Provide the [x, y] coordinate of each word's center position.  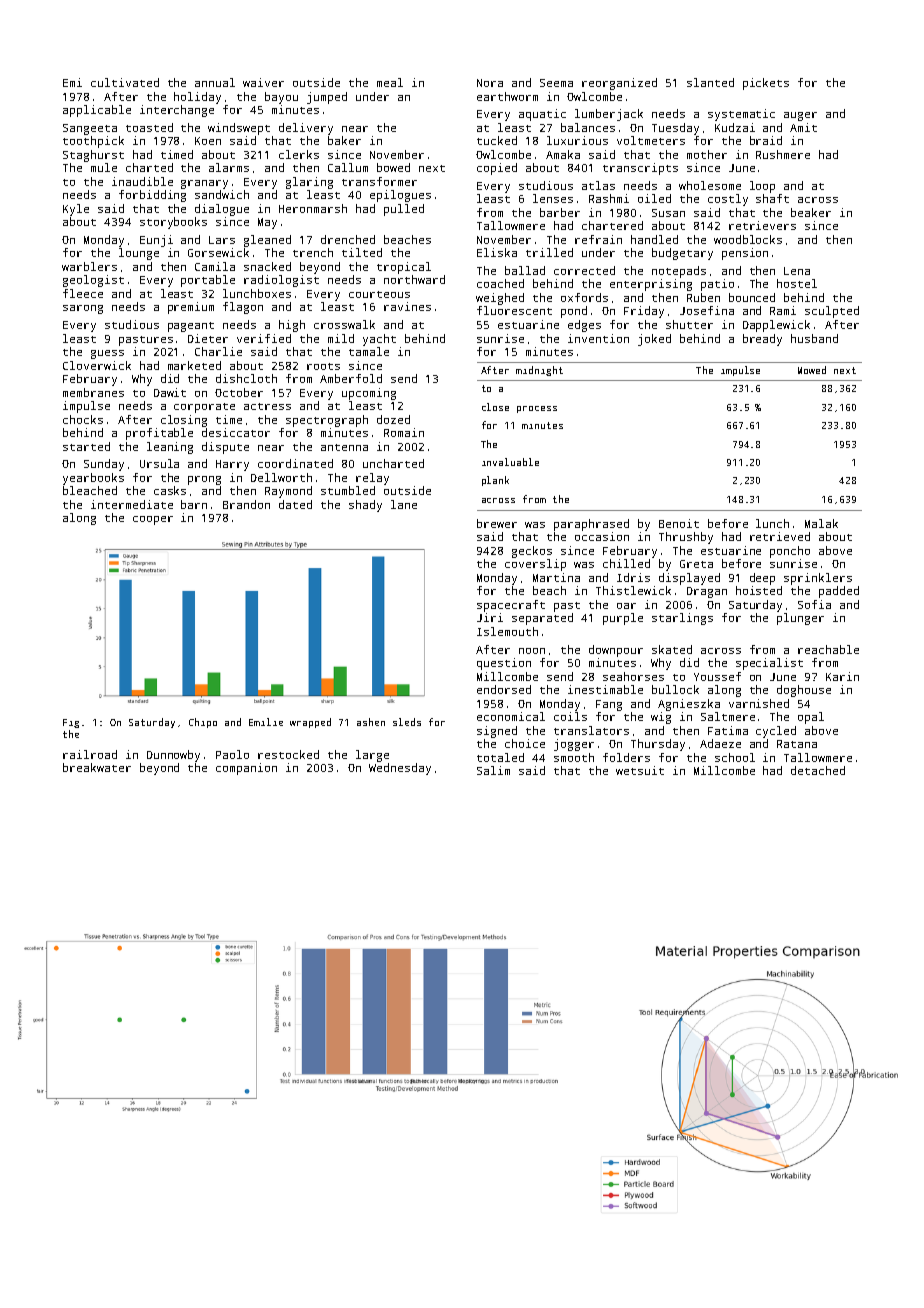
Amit [803, 127]
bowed [393, 167]
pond [574, 312]
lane [404, 504]
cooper [153, 520]
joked [654, 340]
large [372, 756]
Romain [404, 432]
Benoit [679, 523]
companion [246, 769]
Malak [821, 523]
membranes [93, 392]
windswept [239, 129]
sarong [83, 309]
